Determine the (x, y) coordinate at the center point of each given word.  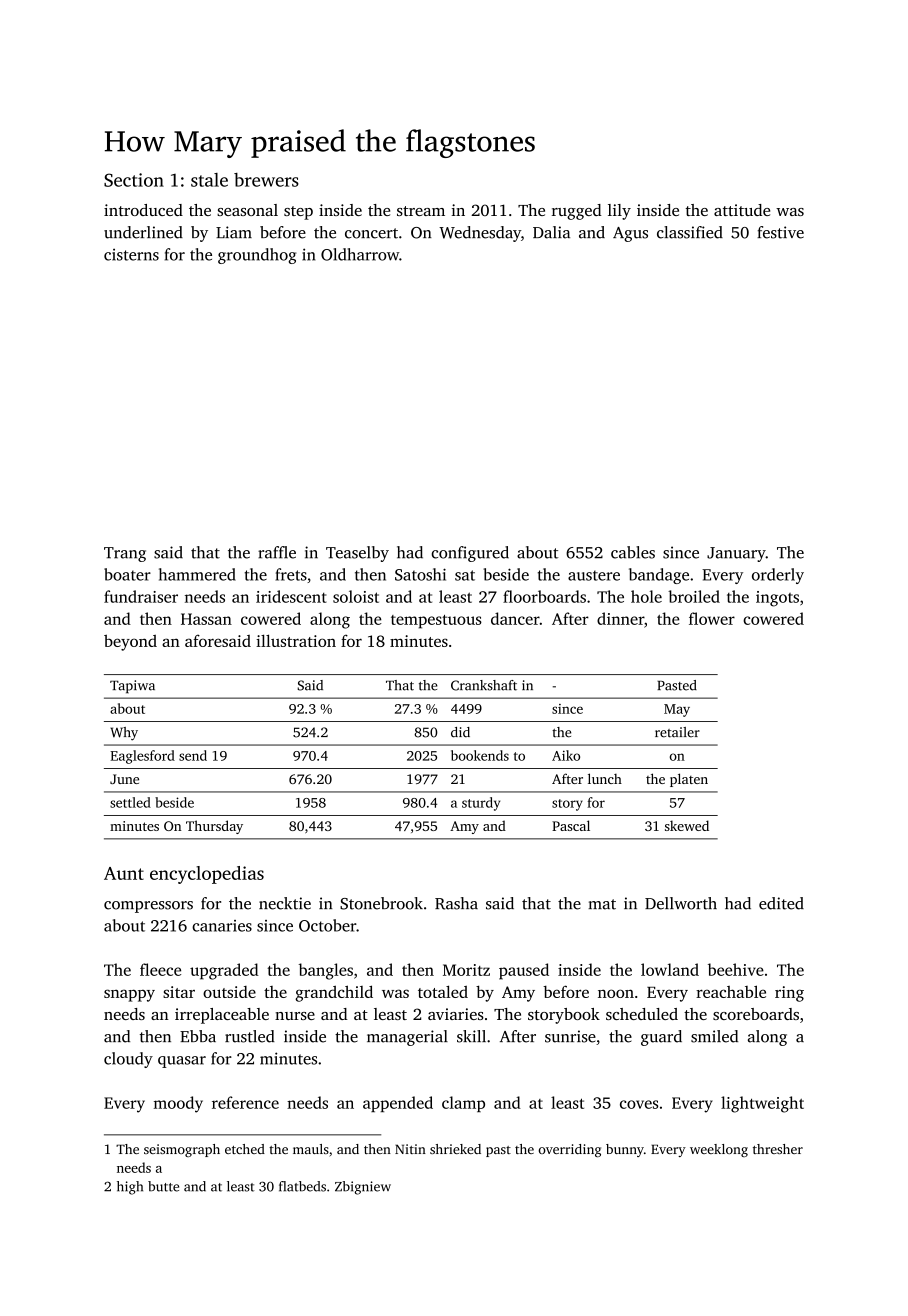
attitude (742, 210)
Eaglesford (142, 757)
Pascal (571, 825)
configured (470, 554)
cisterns (131, 254)
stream (421, 211)
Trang (125, 554)
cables (633, 552)
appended (398, 1104)
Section (134, 180)
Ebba (198, 1036)
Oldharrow (360, 254)
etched (245, 1149)
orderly (778, 576)
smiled (714, 1036)
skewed (687, 825)
